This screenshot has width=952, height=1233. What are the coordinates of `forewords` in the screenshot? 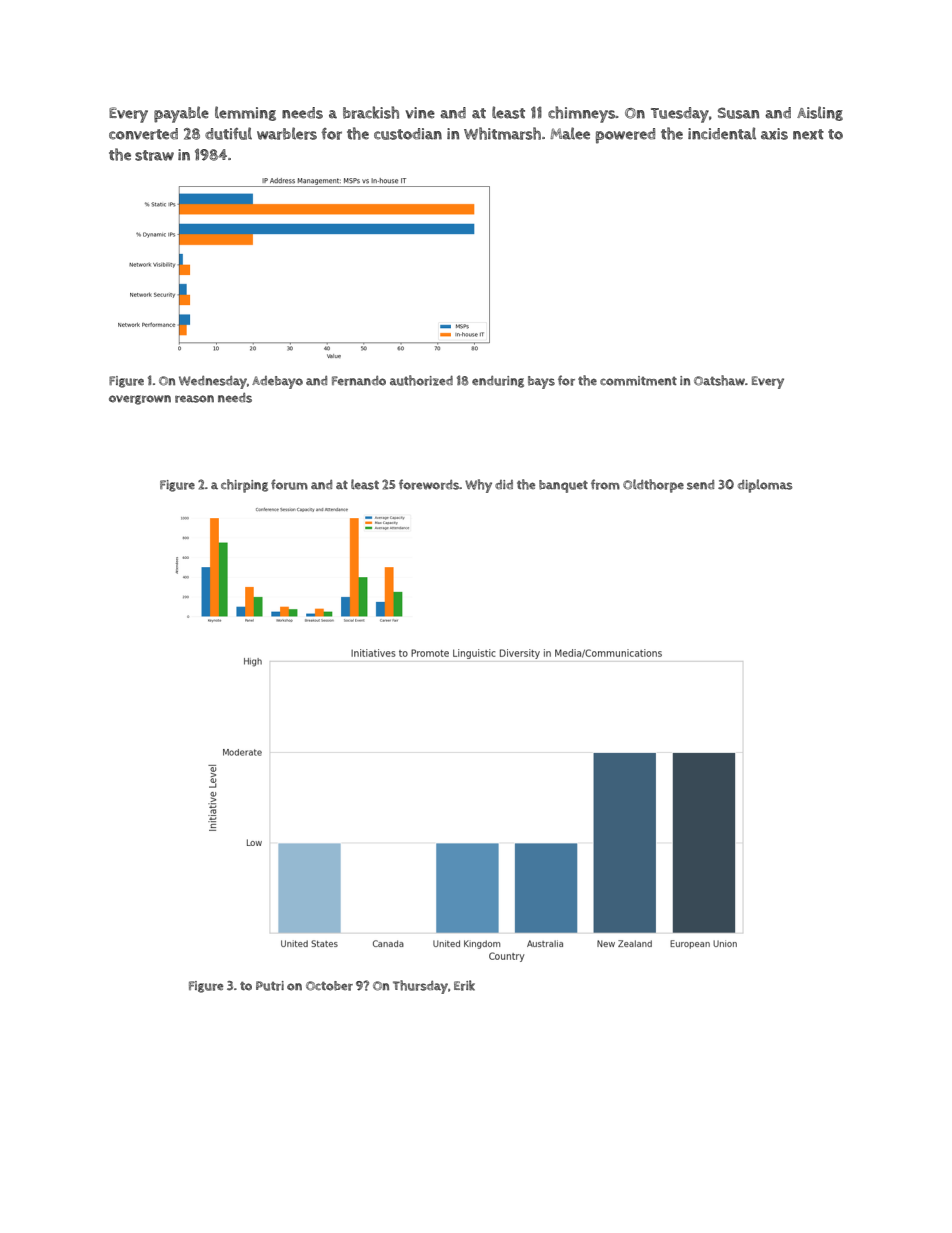 It's located at (429, 484).
